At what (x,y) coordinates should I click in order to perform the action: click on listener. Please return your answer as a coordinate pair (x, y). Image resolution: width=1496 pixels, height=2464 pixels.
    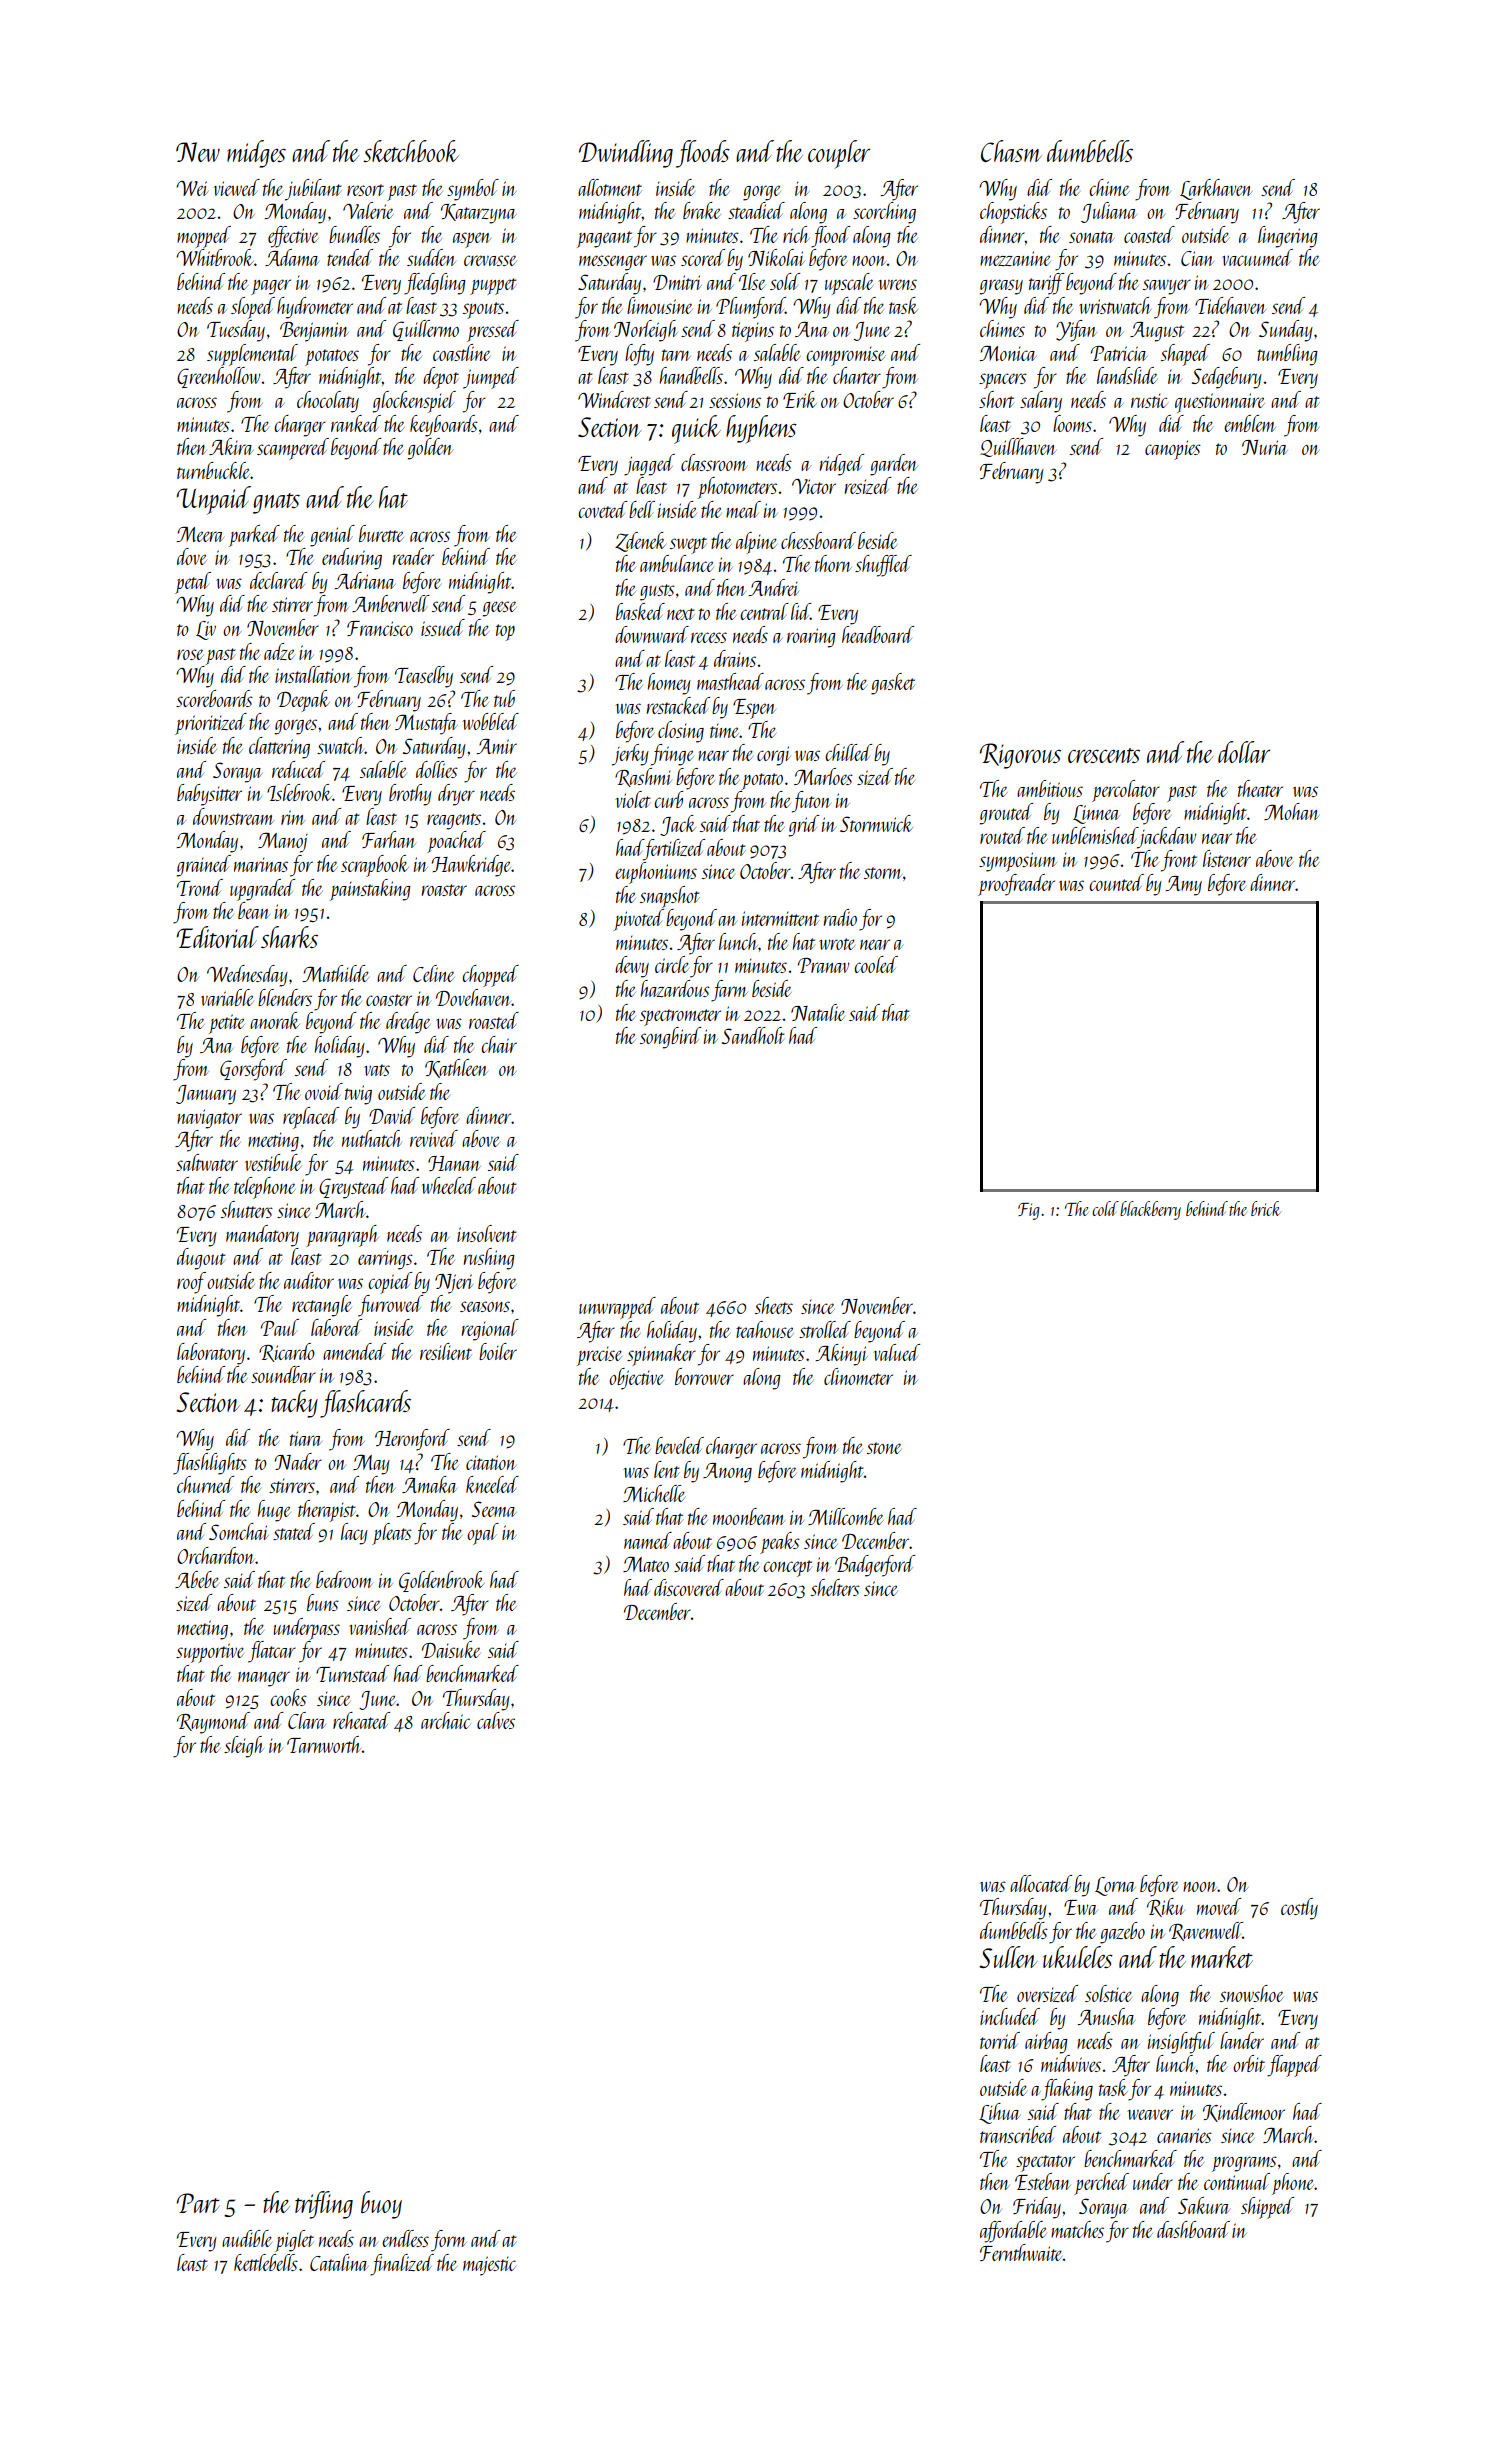
    Looking at the image, I should click on (1227, 858).
